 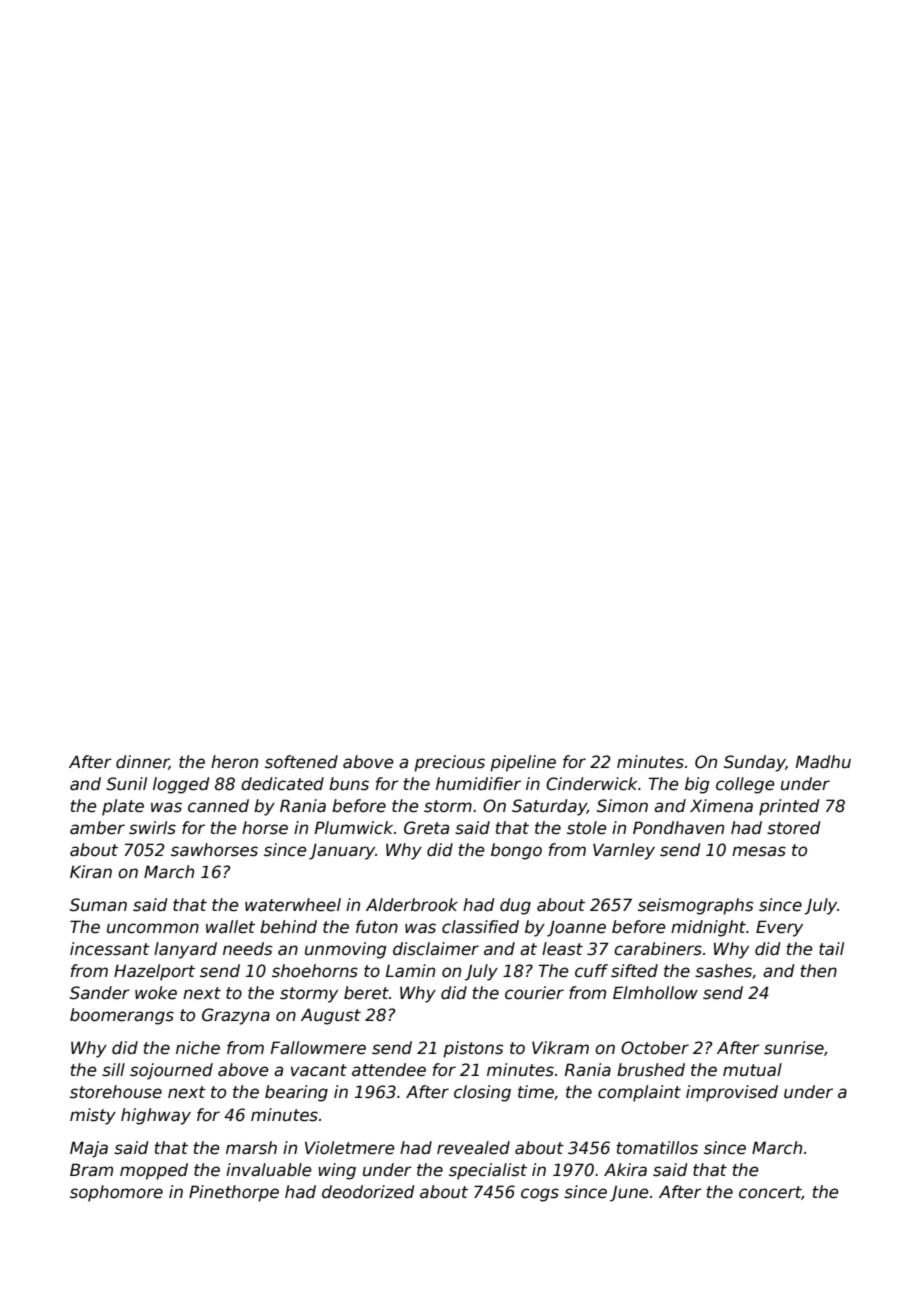 What do you see at coordinates (318, 1048) in the document?
I see `Fallowmere` at bounding box center [318, 1048].
